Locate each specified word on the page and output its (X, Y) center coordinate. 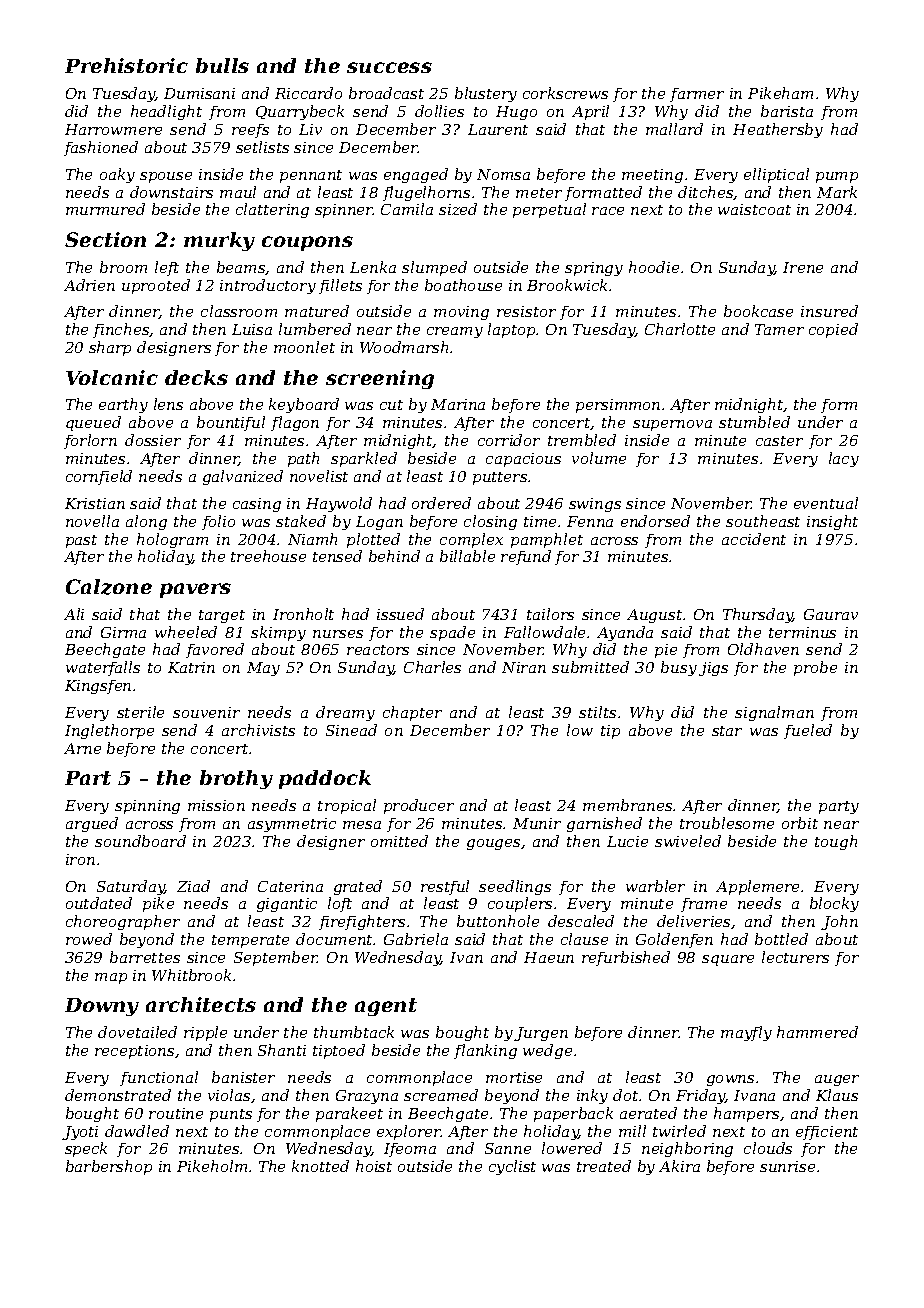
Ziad (193, 886)
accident (754, 539)
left (167, 268)
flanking (485, 1051)
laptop (512, 330)
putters (500, 478)
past (81, 541)
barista (787, 111)
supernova (672, 425)
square (728, 960)
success (389, 67)
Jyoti (80, 1133)
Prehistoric (126, 65)
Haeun (549, 957)
